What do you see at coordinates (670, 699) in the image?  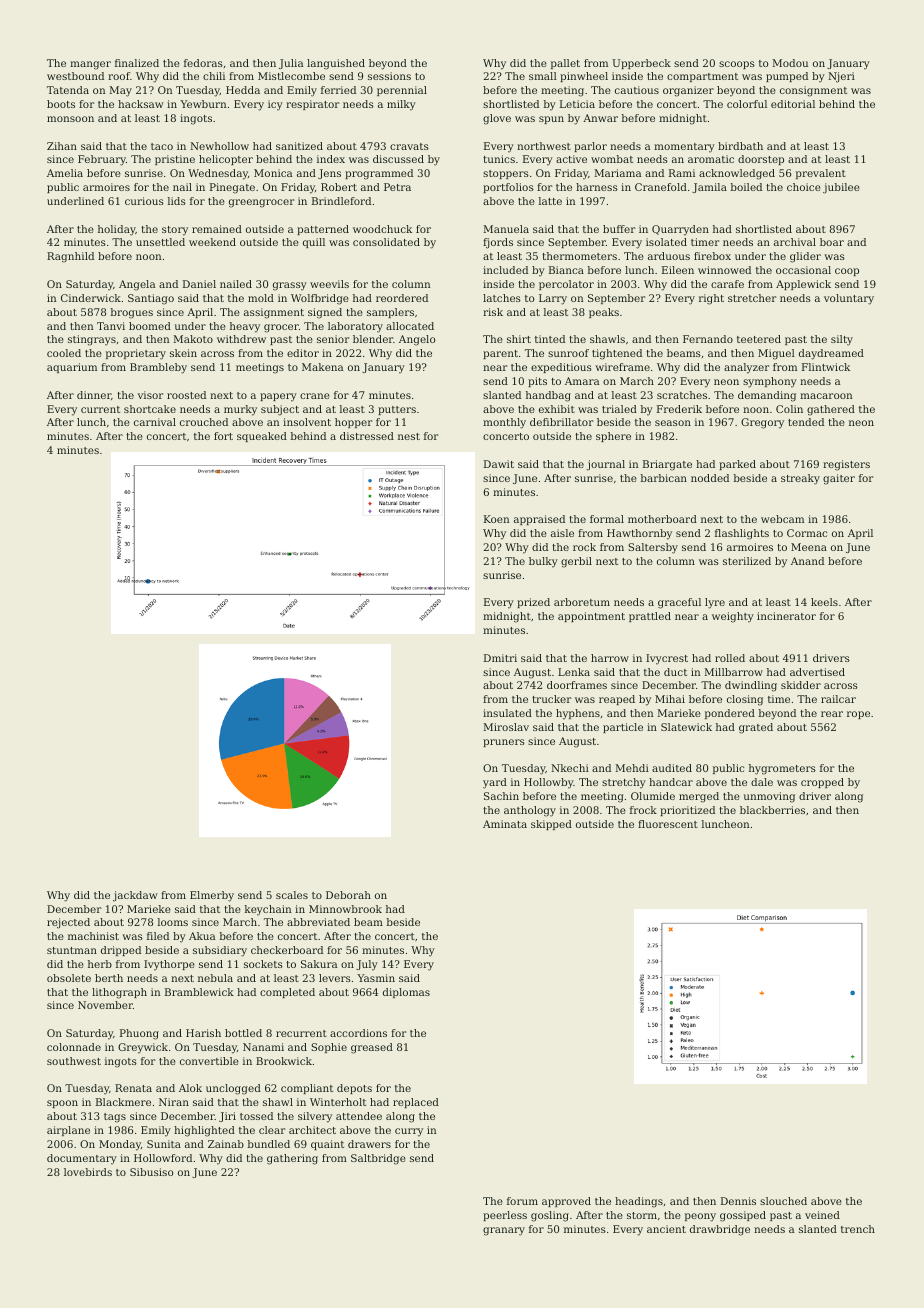 I see `Mihai` at bounding box center [670, 699].
